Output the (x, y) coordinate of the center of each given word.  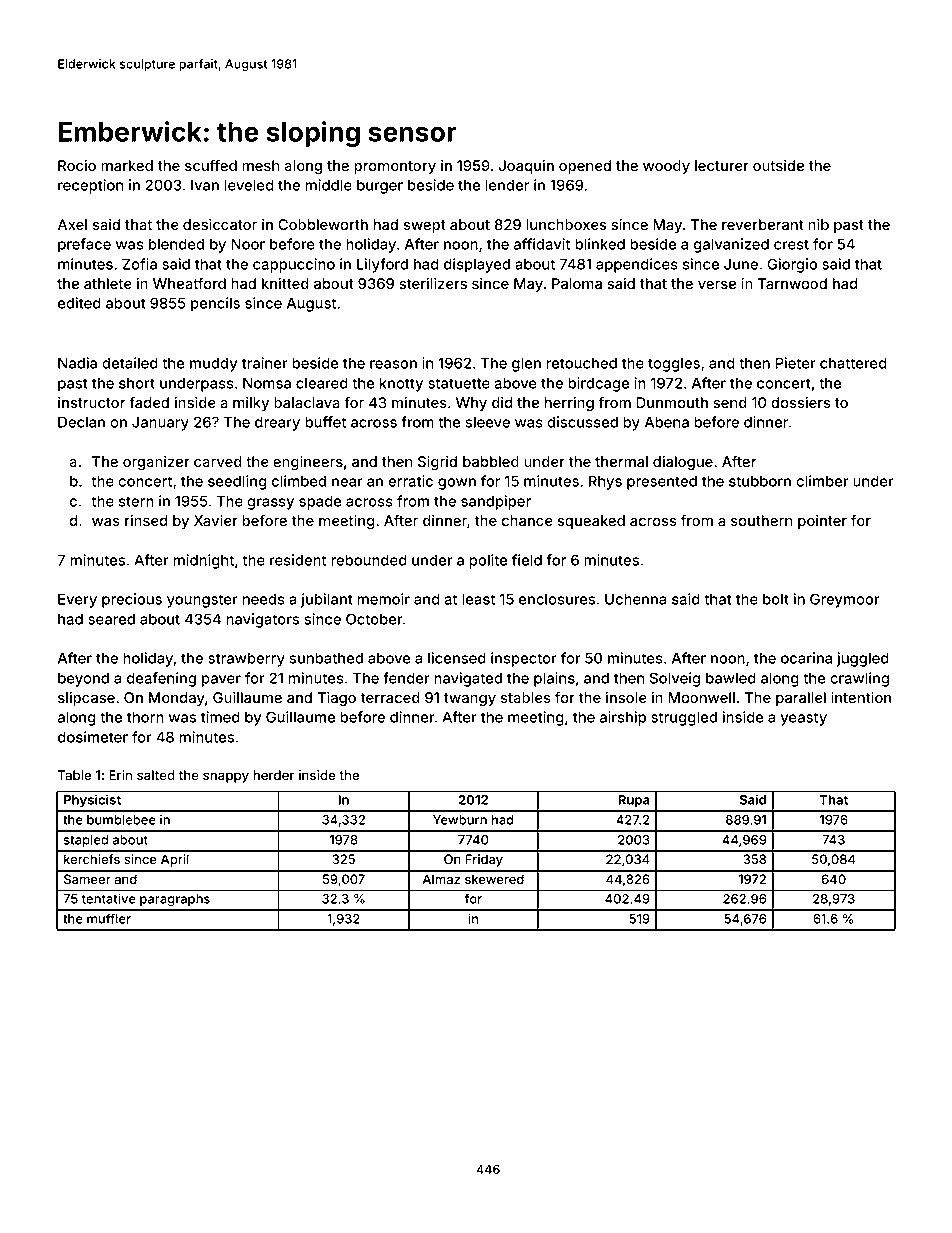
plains (554, 679)
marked (127, 165)
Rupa (634, 801)
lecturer (722, 165)
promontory (395, 167)
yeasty (804, 719)
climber (822, 481)
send (730, 402)
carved (218, 461)
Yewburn (460, 820)
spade (320, 502)
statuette (459, 383)
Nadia (77, 363)
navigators (262, 620)
